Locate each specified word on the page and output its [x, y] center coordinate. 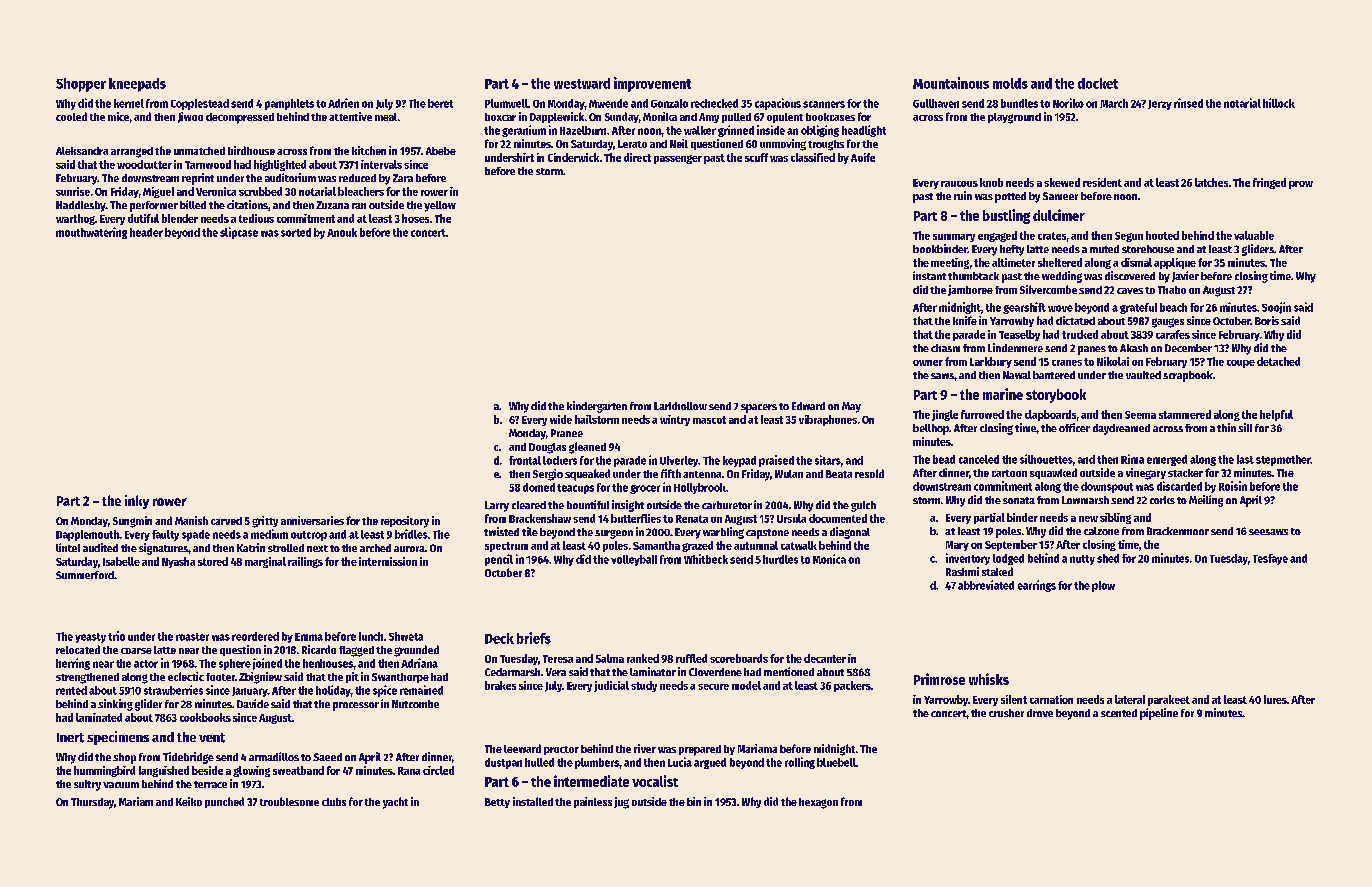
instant [929, 275]
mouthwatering [91, 233]
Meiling [1206, 501]
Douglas [547, 448]
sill [1245, 427]
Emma [309, 637]
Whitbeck [706, 559]
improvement [652, 84]
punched [224, 802]
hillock [1279, 103]
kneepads [137, 85]
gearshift [1024, 308]
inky [137, 502]
